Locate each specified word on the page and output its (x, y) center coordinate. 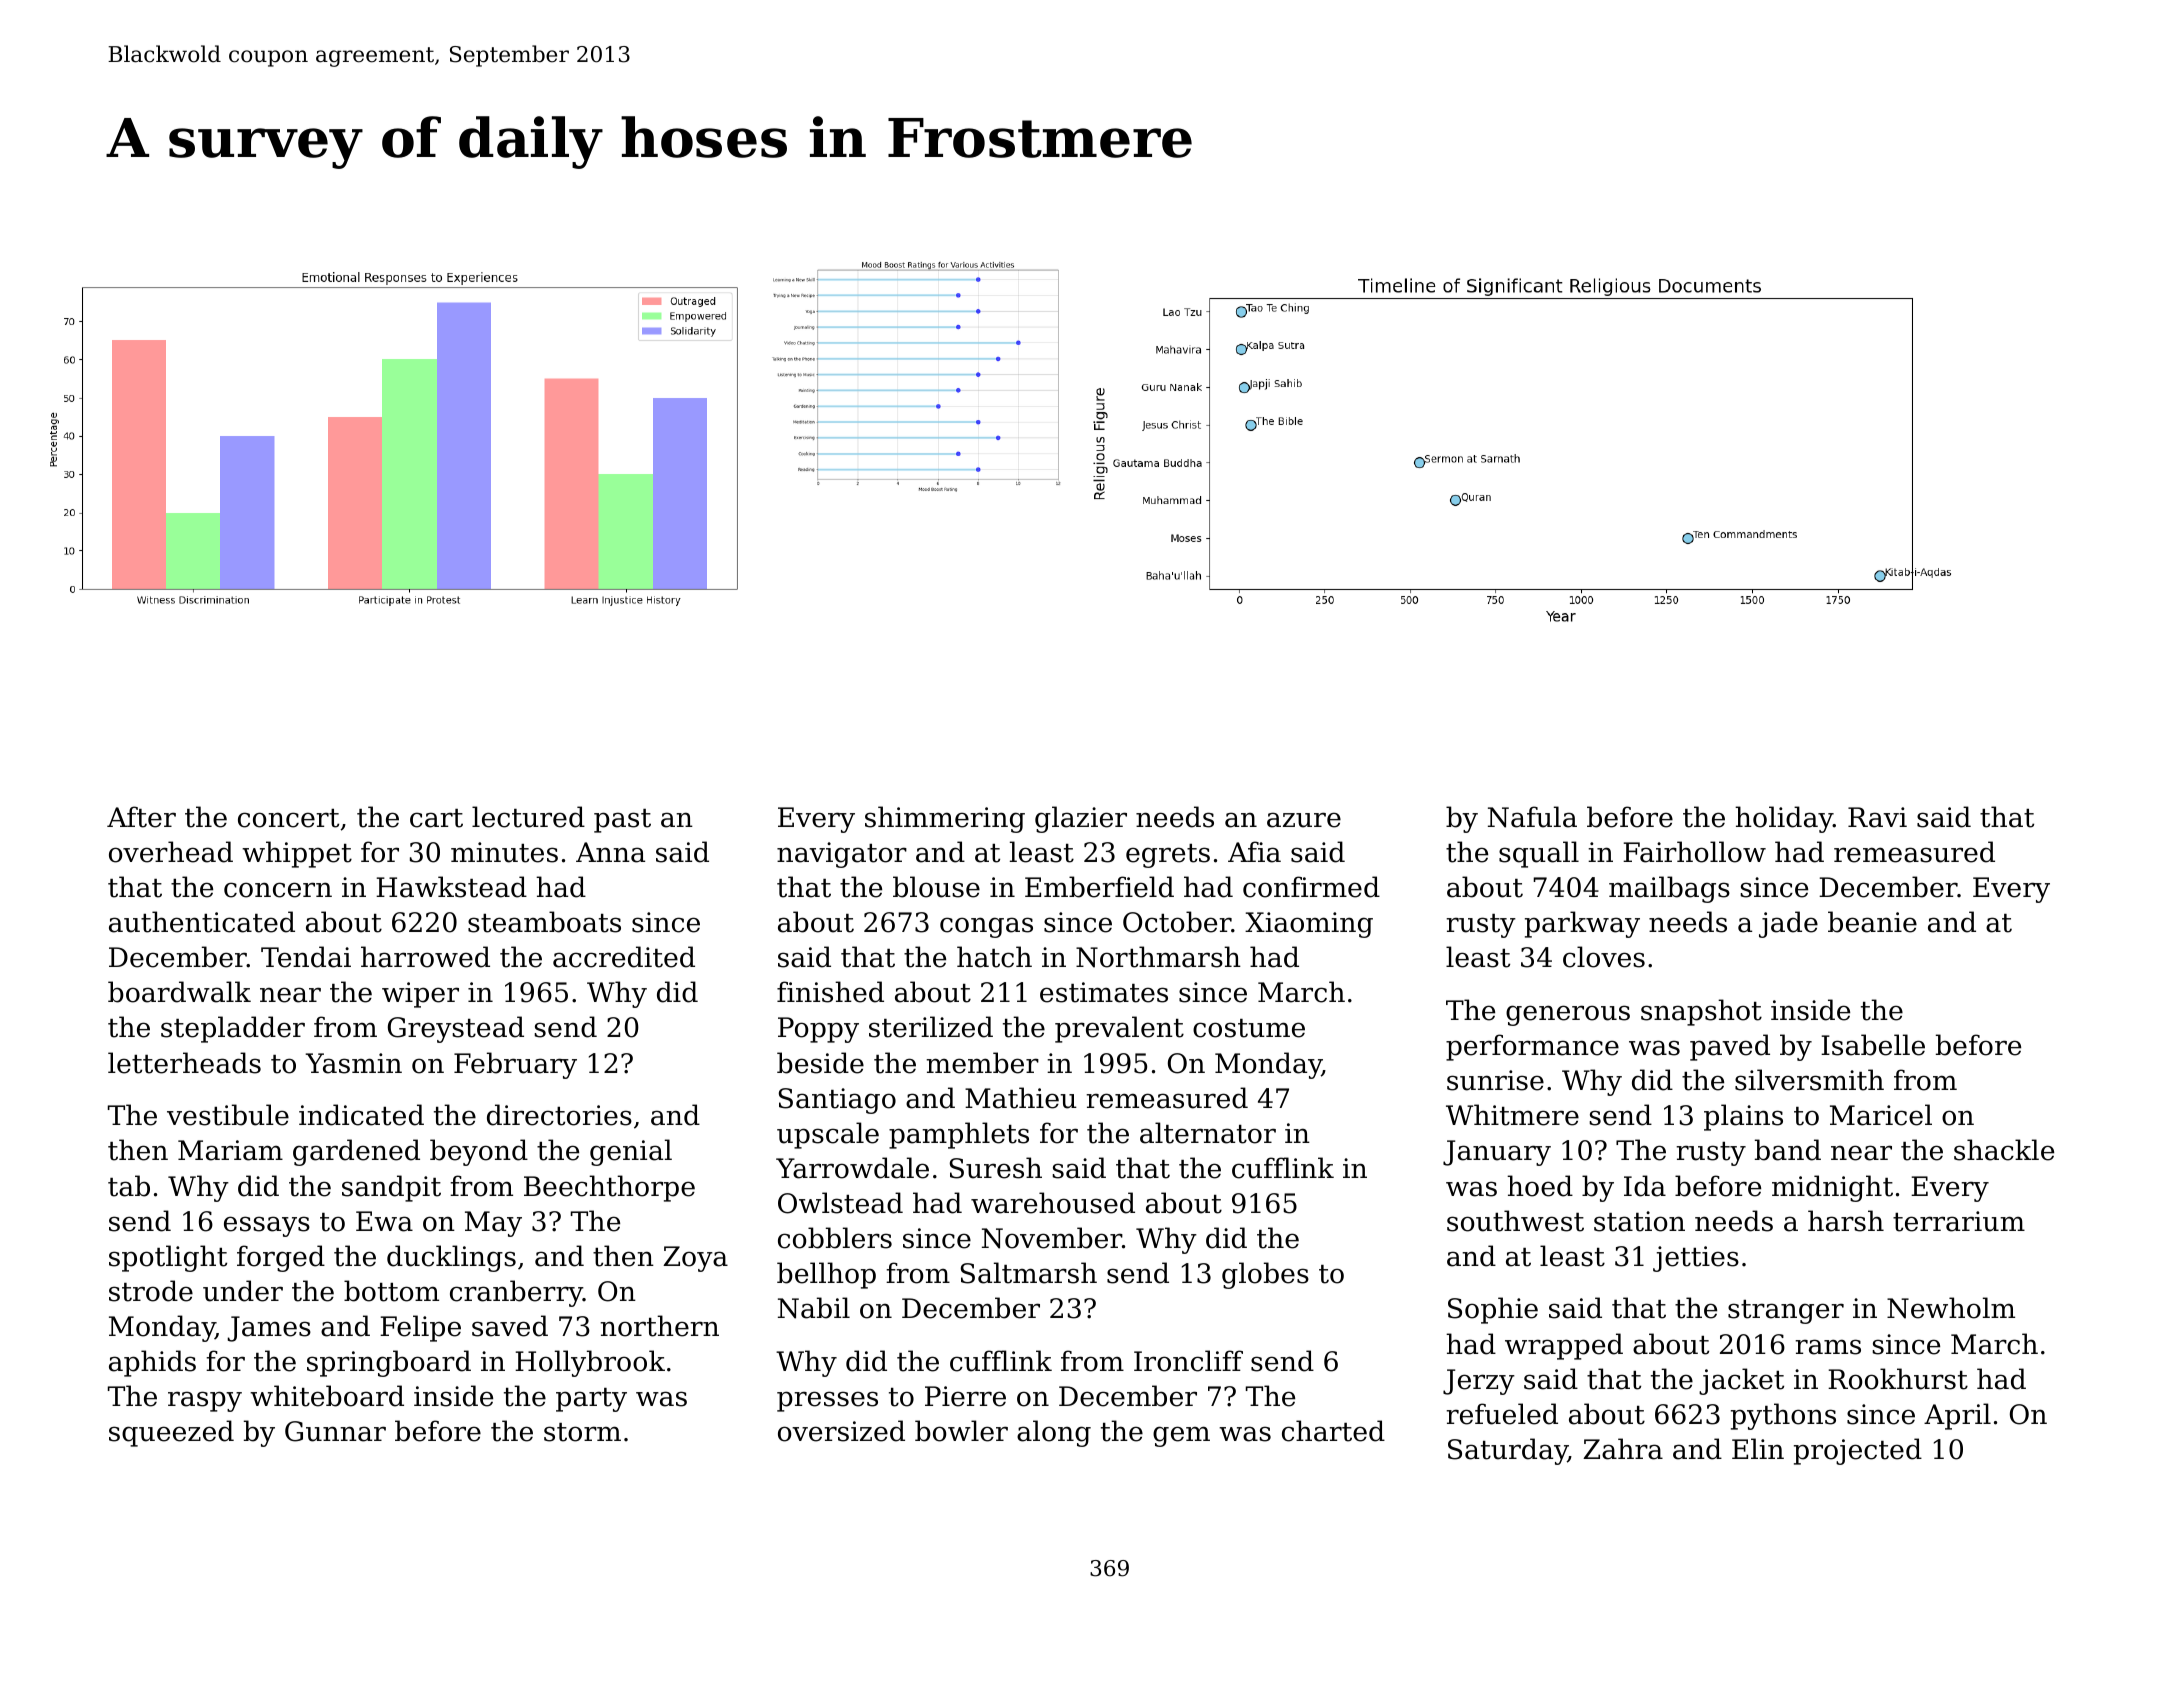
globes (1265, 1275)
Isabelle (1873, 1045)
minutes (504, 852)
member (982, 1063)
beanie (1872, 922)
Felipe (420, 1328)
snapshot (1701, 1012)
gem (1181, 1436)
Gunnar (335, 1431)
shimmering (945, 819)
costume (1249, 1028)
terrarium (1959, 1221)
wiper (420, 995)
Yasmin (353, 1063)
